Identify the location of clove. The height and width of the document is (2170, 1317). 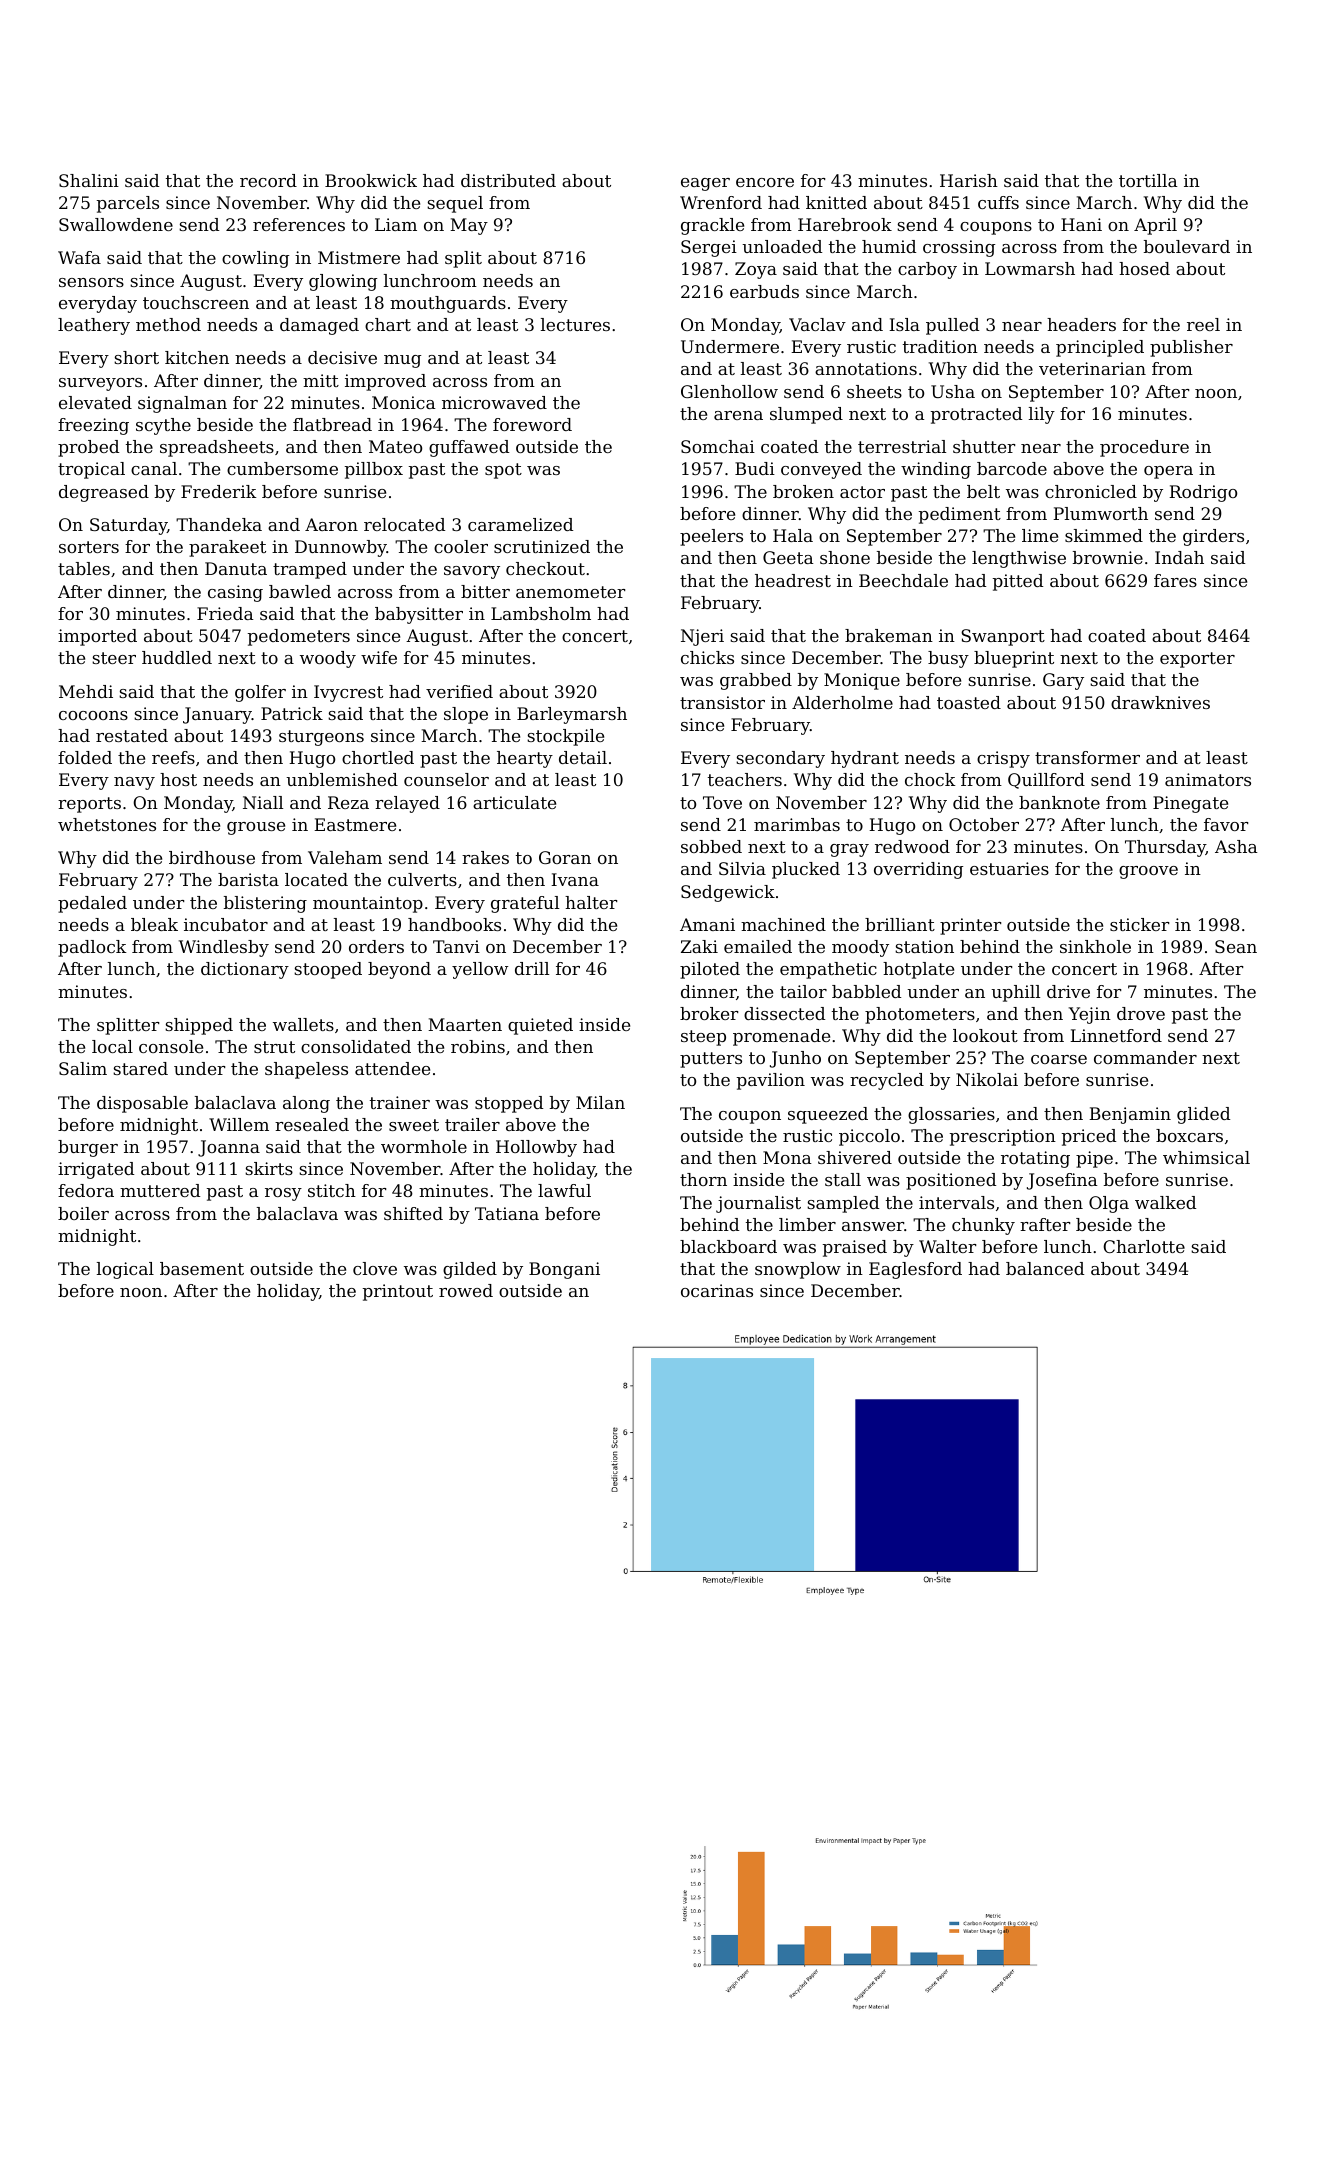
(375, 1268).
